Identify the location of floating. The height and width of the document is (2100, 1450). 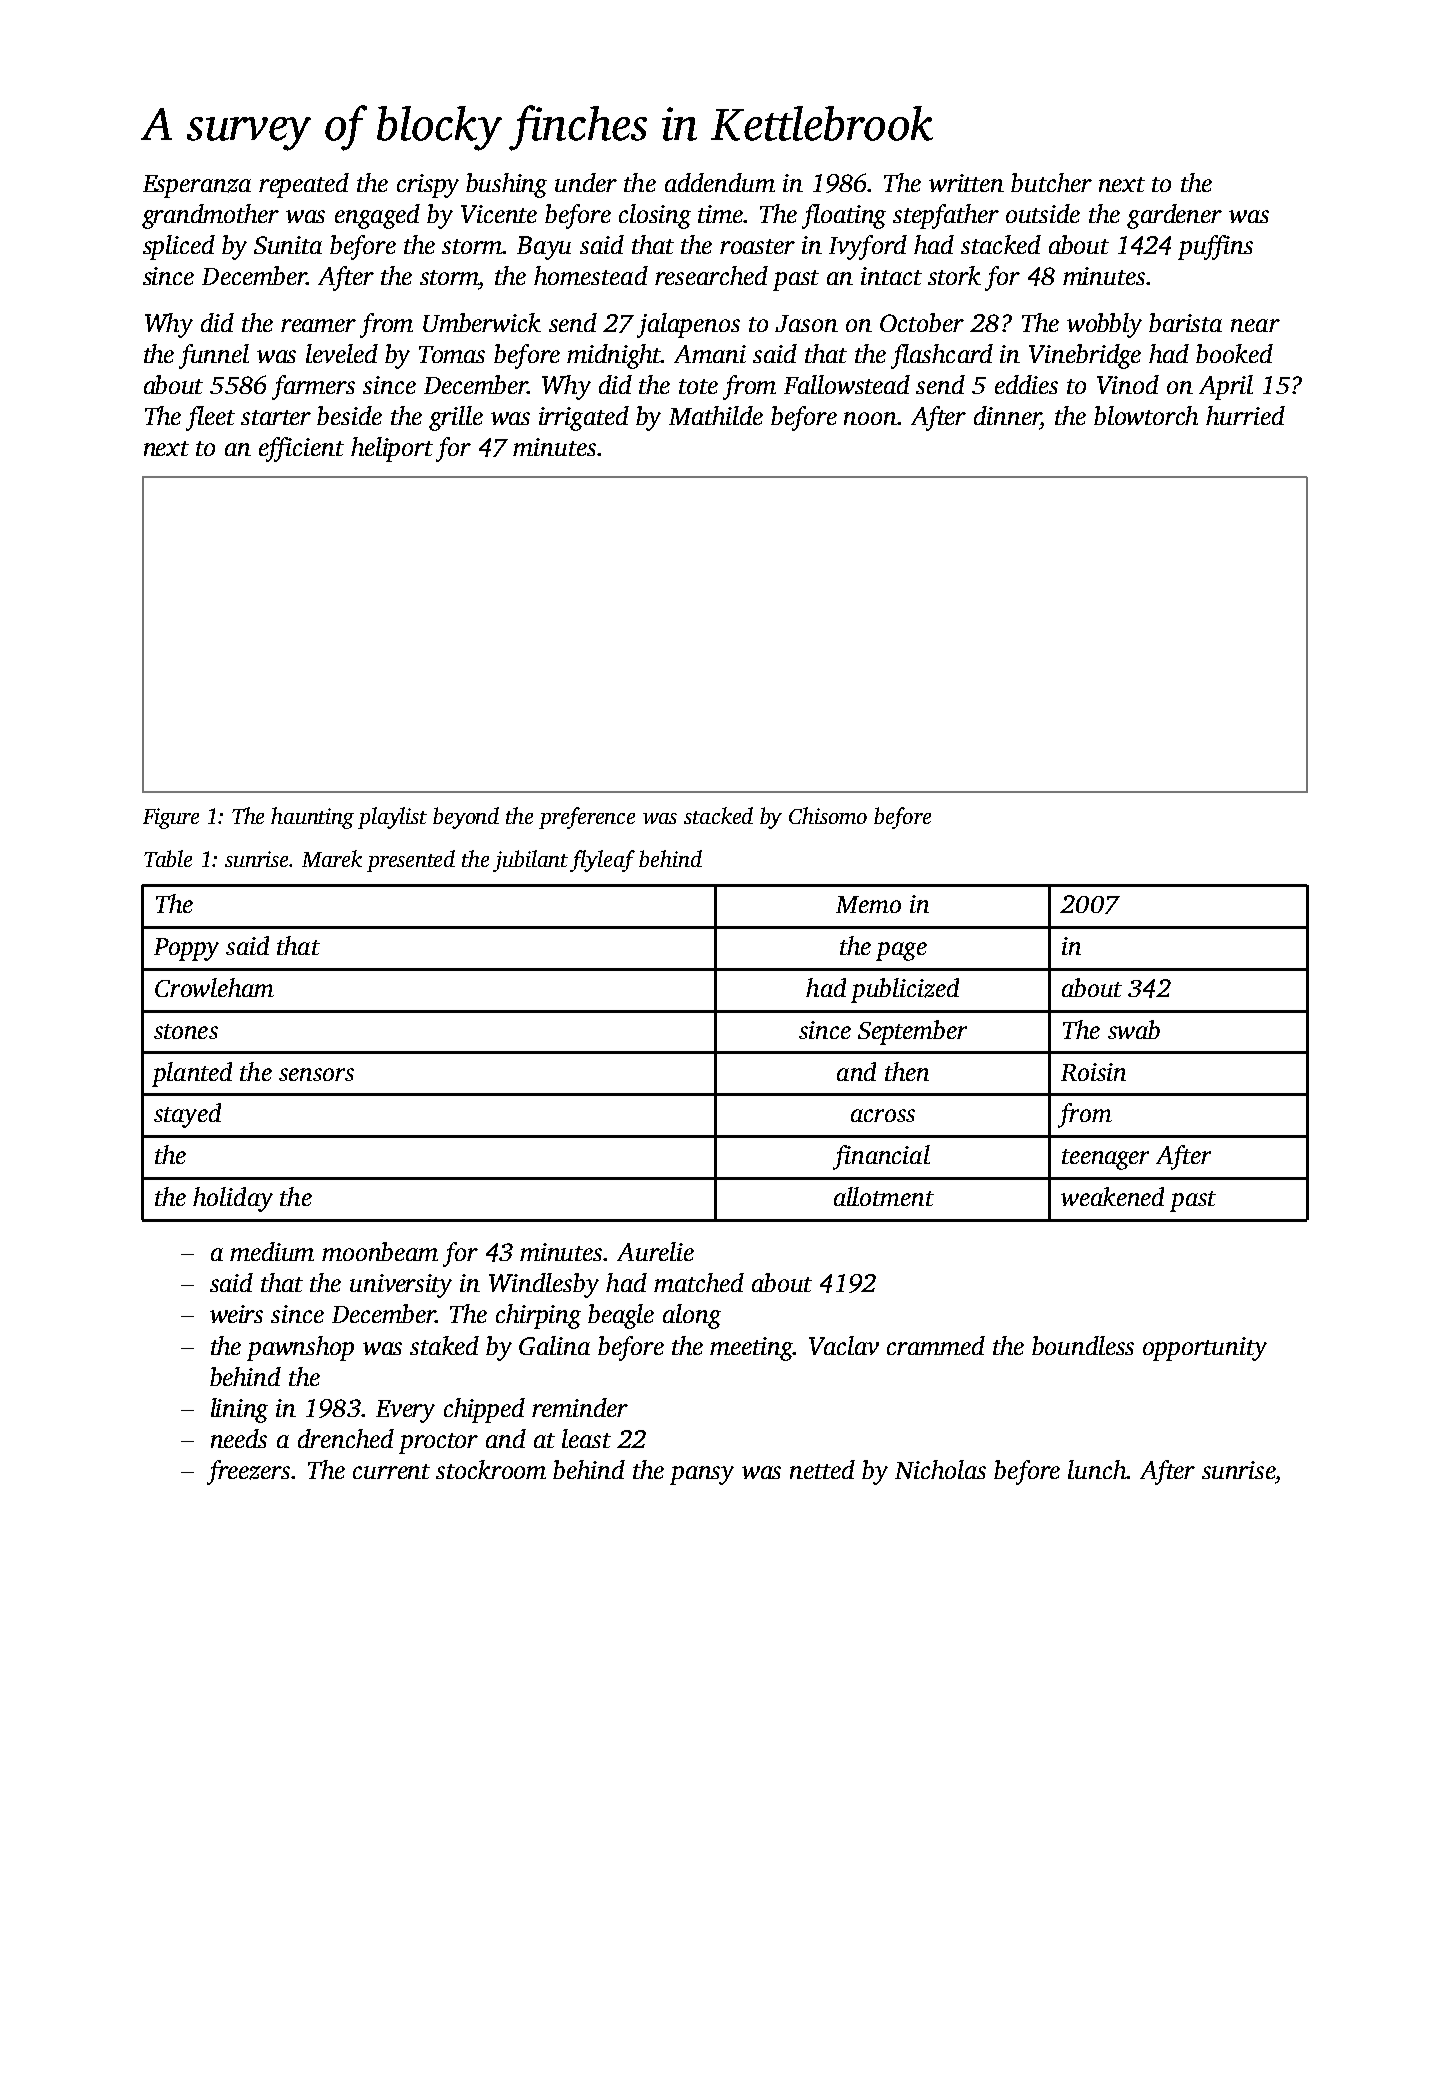
(844, 216).
